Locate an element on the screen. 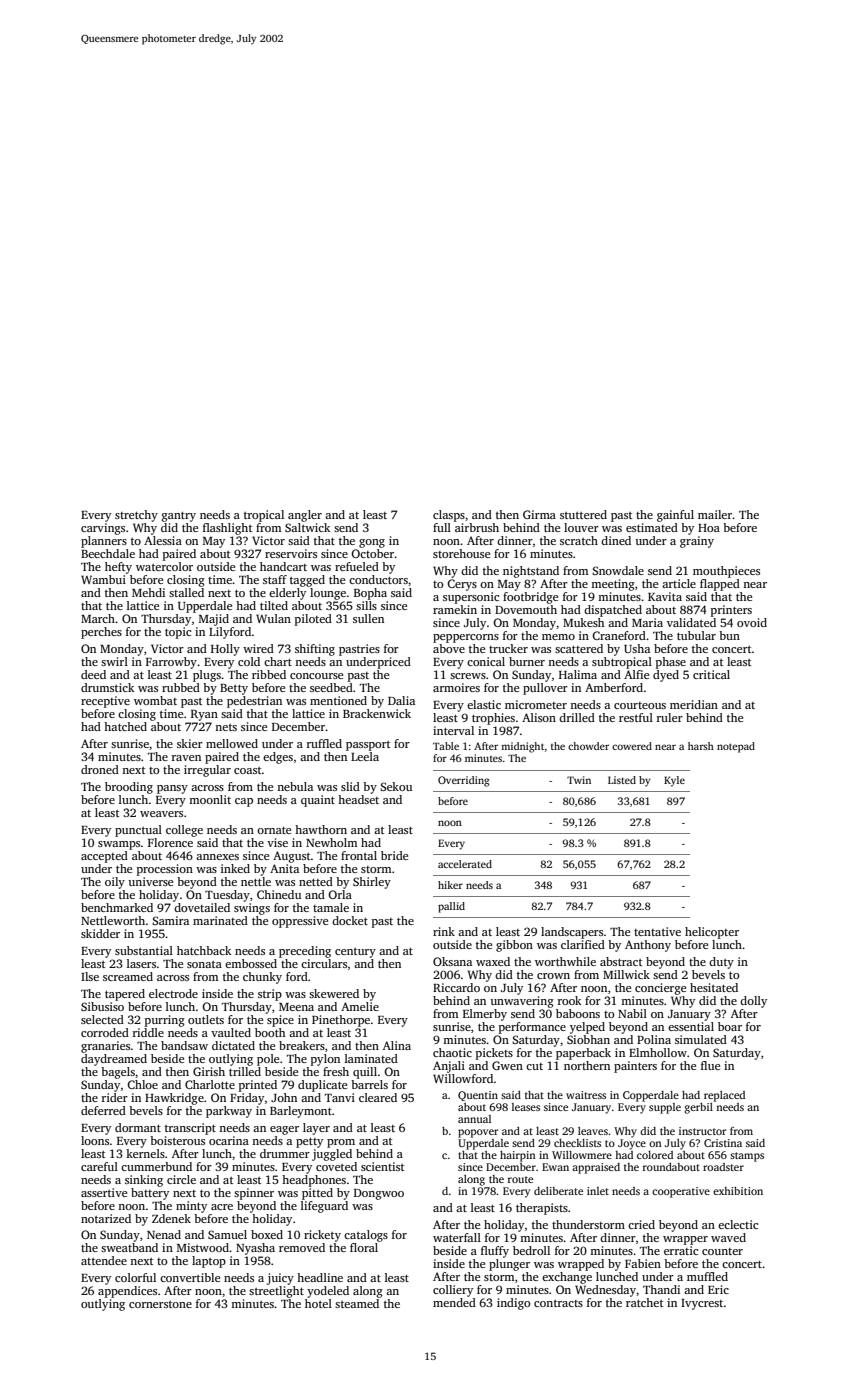 The height and width of the screenshot is (1400, 849). accepted is located at coordinates (104, 857).
